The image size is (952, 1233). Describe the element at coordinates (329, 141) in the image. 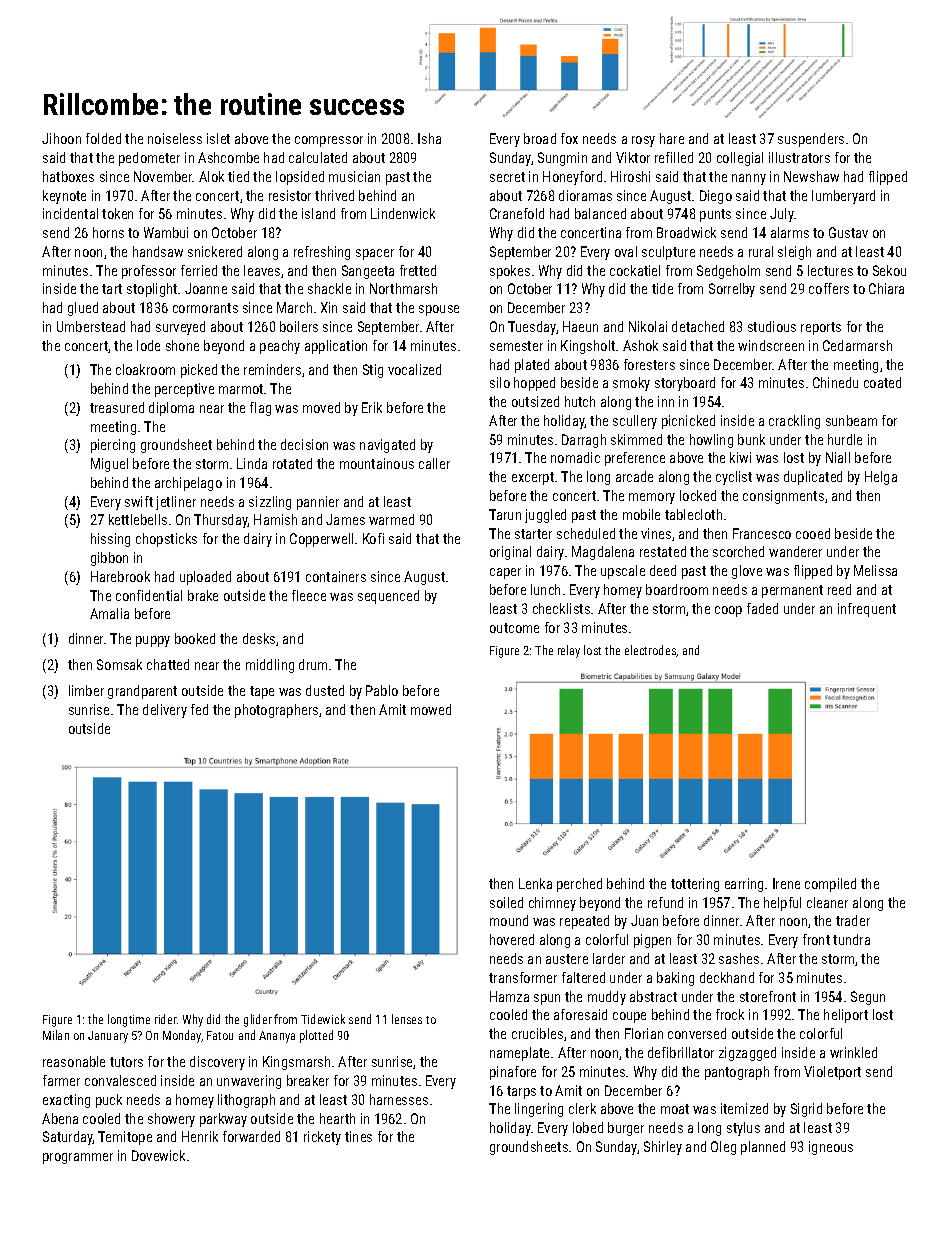

I see `compressor` at that location.
